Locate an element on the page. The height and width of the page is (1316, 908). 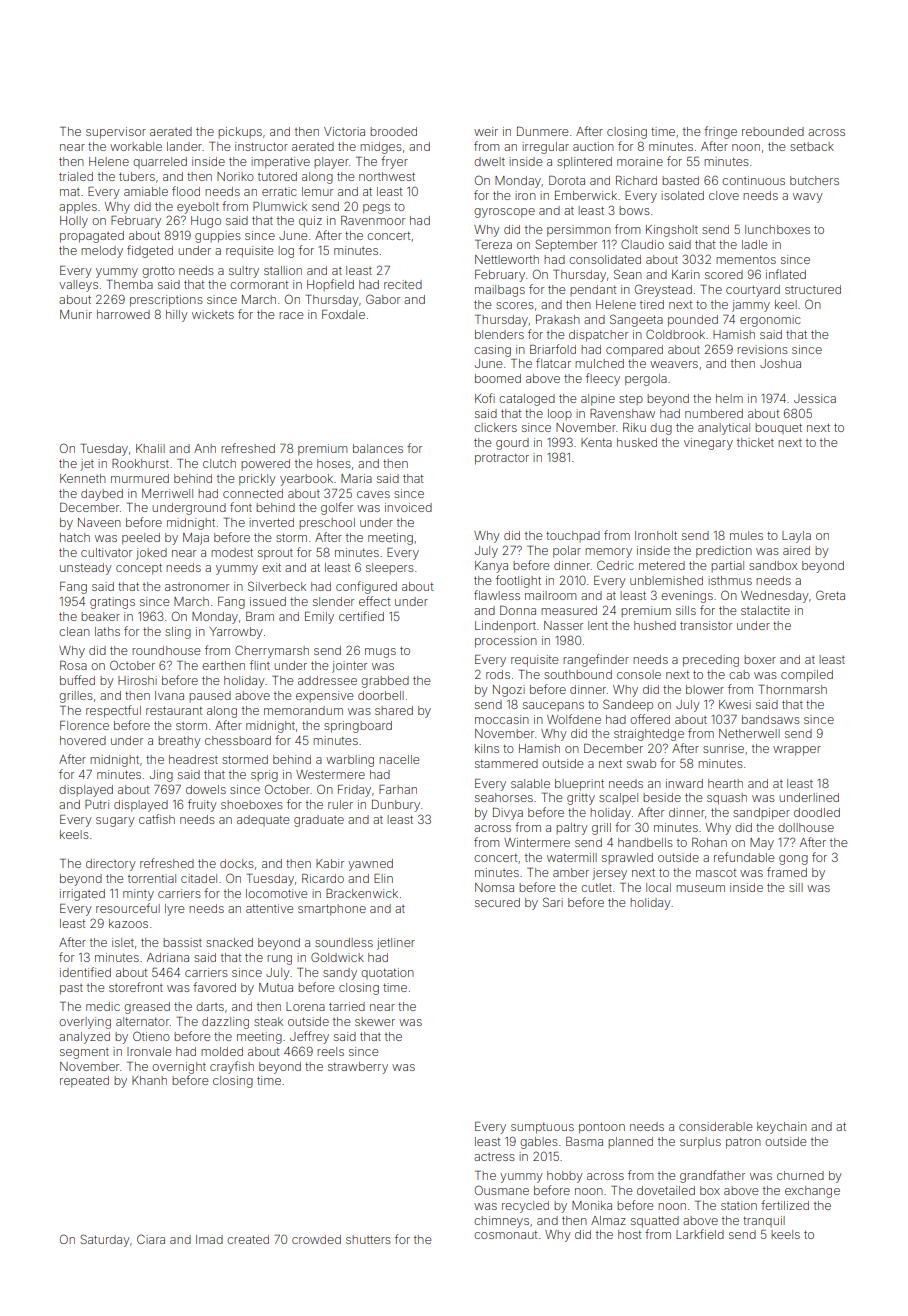
Imad is located at coordinates (209, 1239).
